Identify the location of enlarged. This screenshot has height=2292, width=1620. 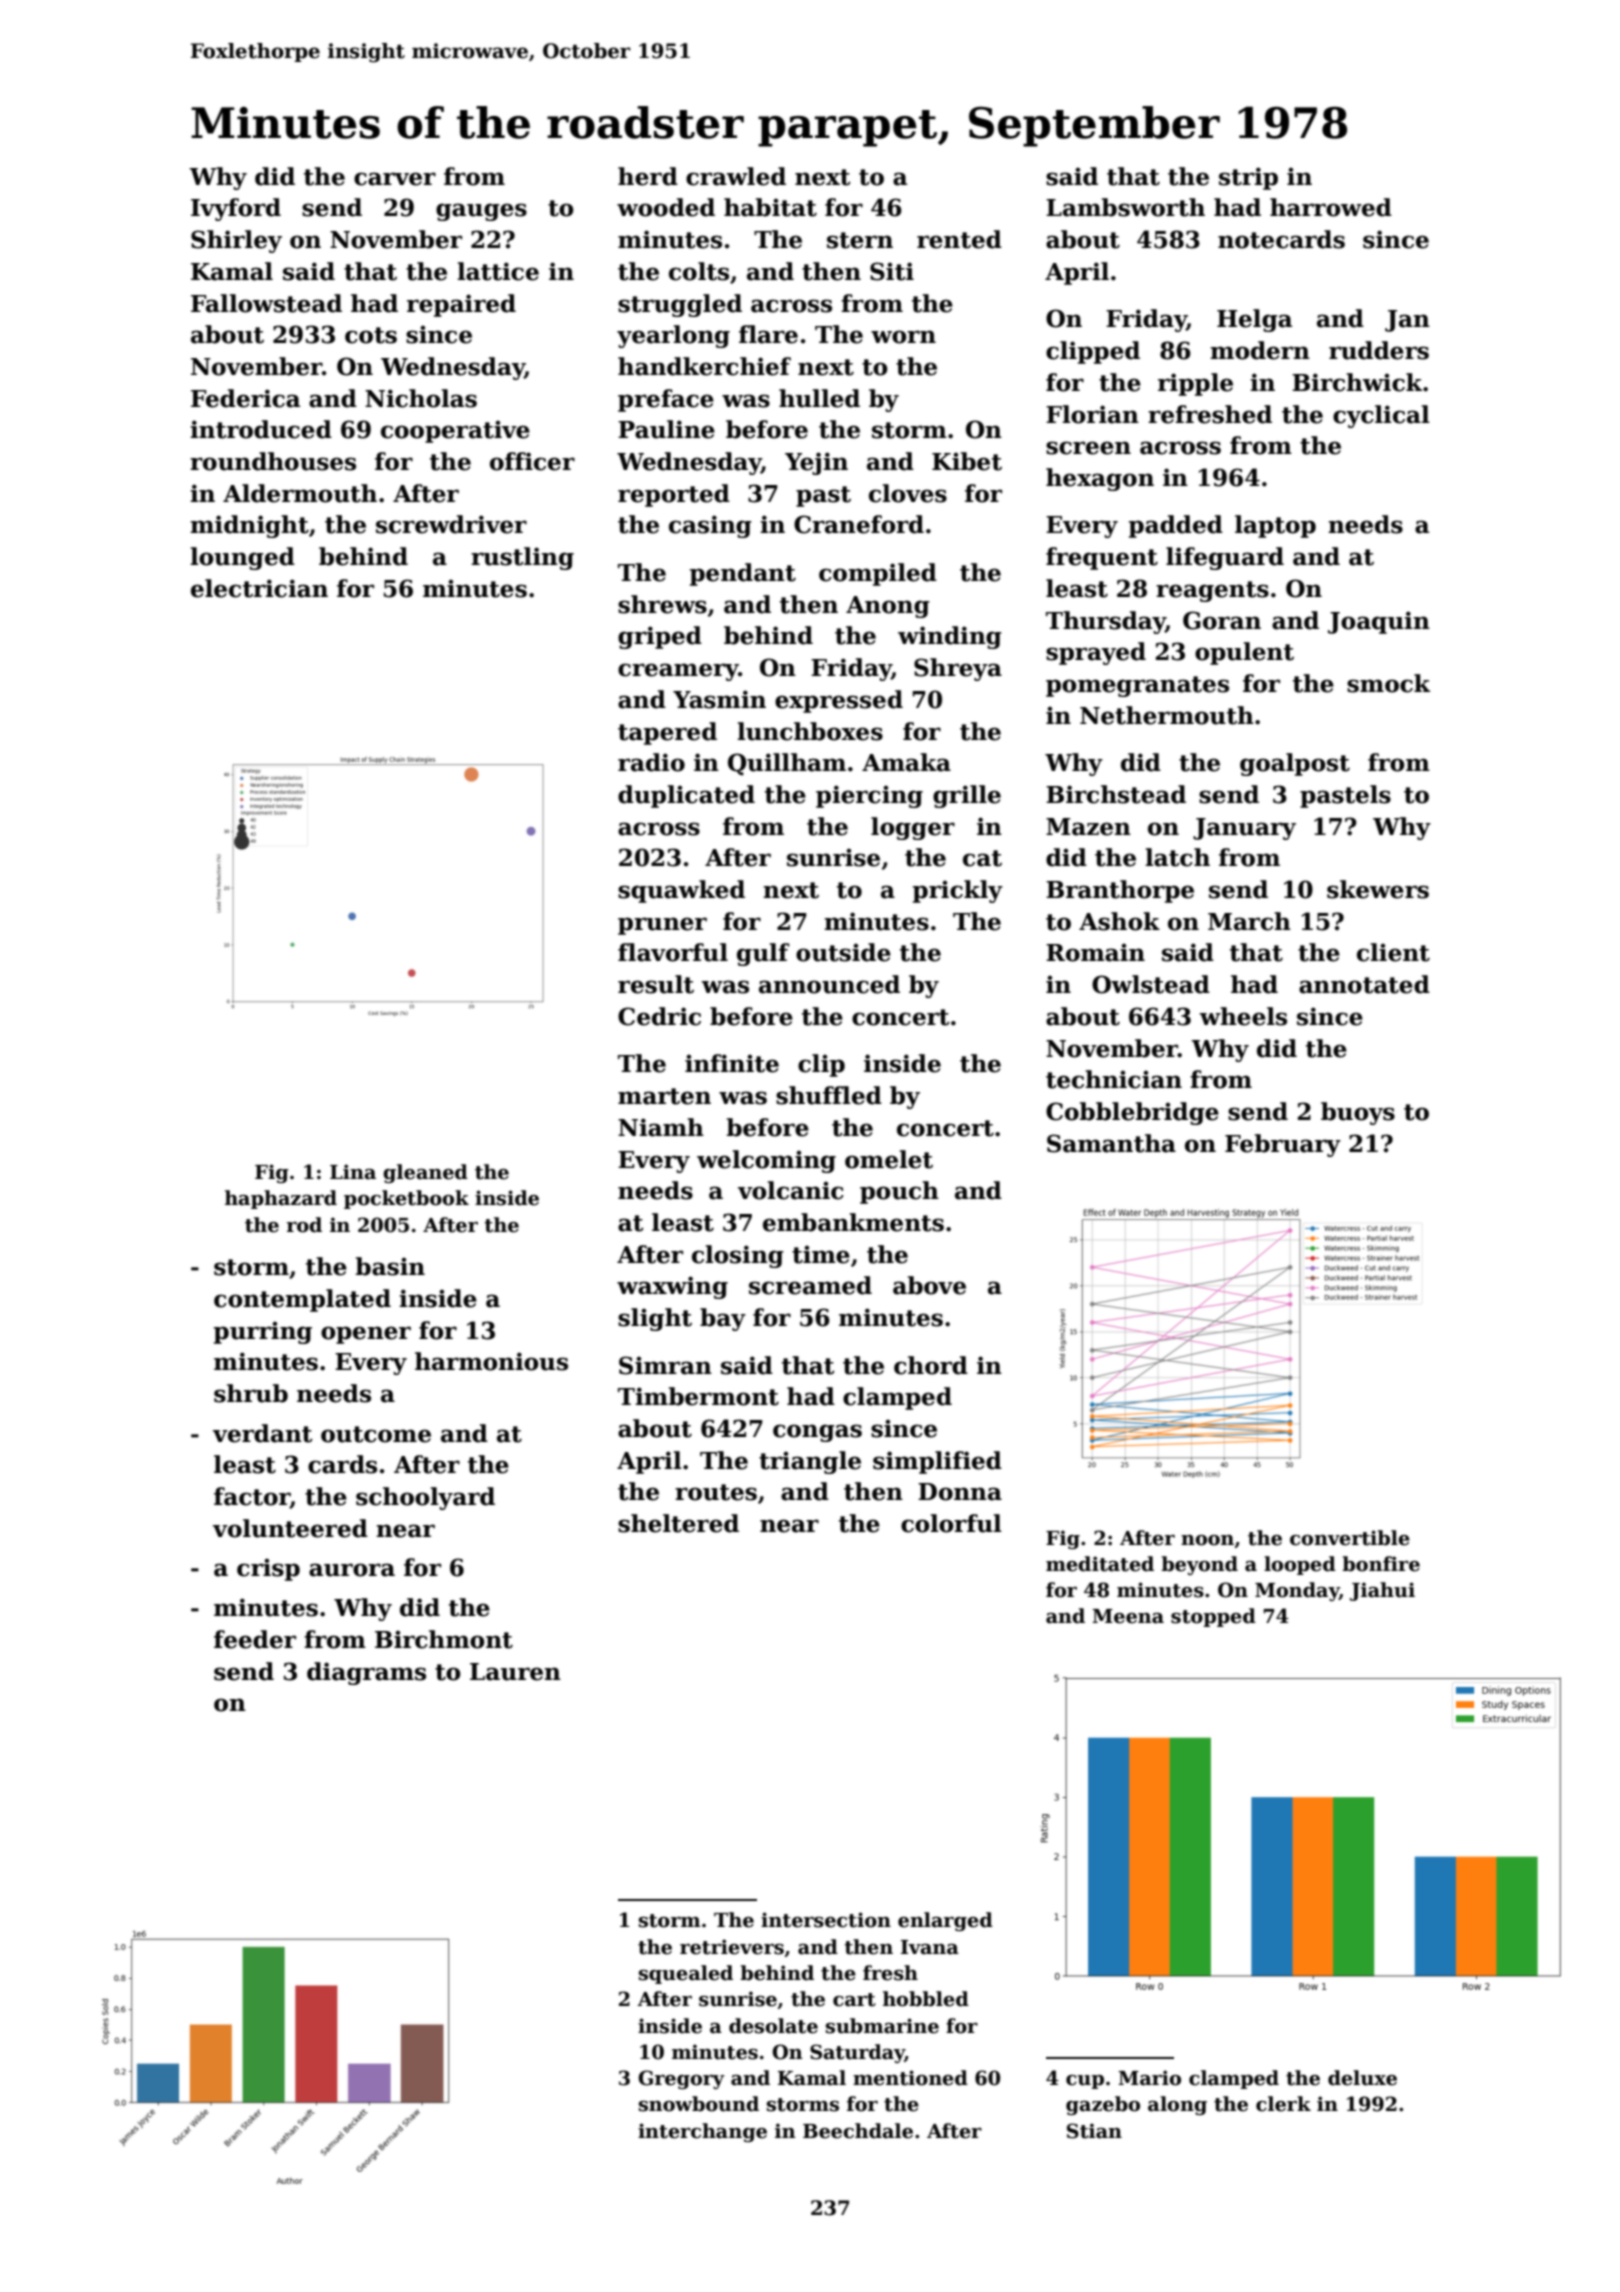
(945, 1921).
